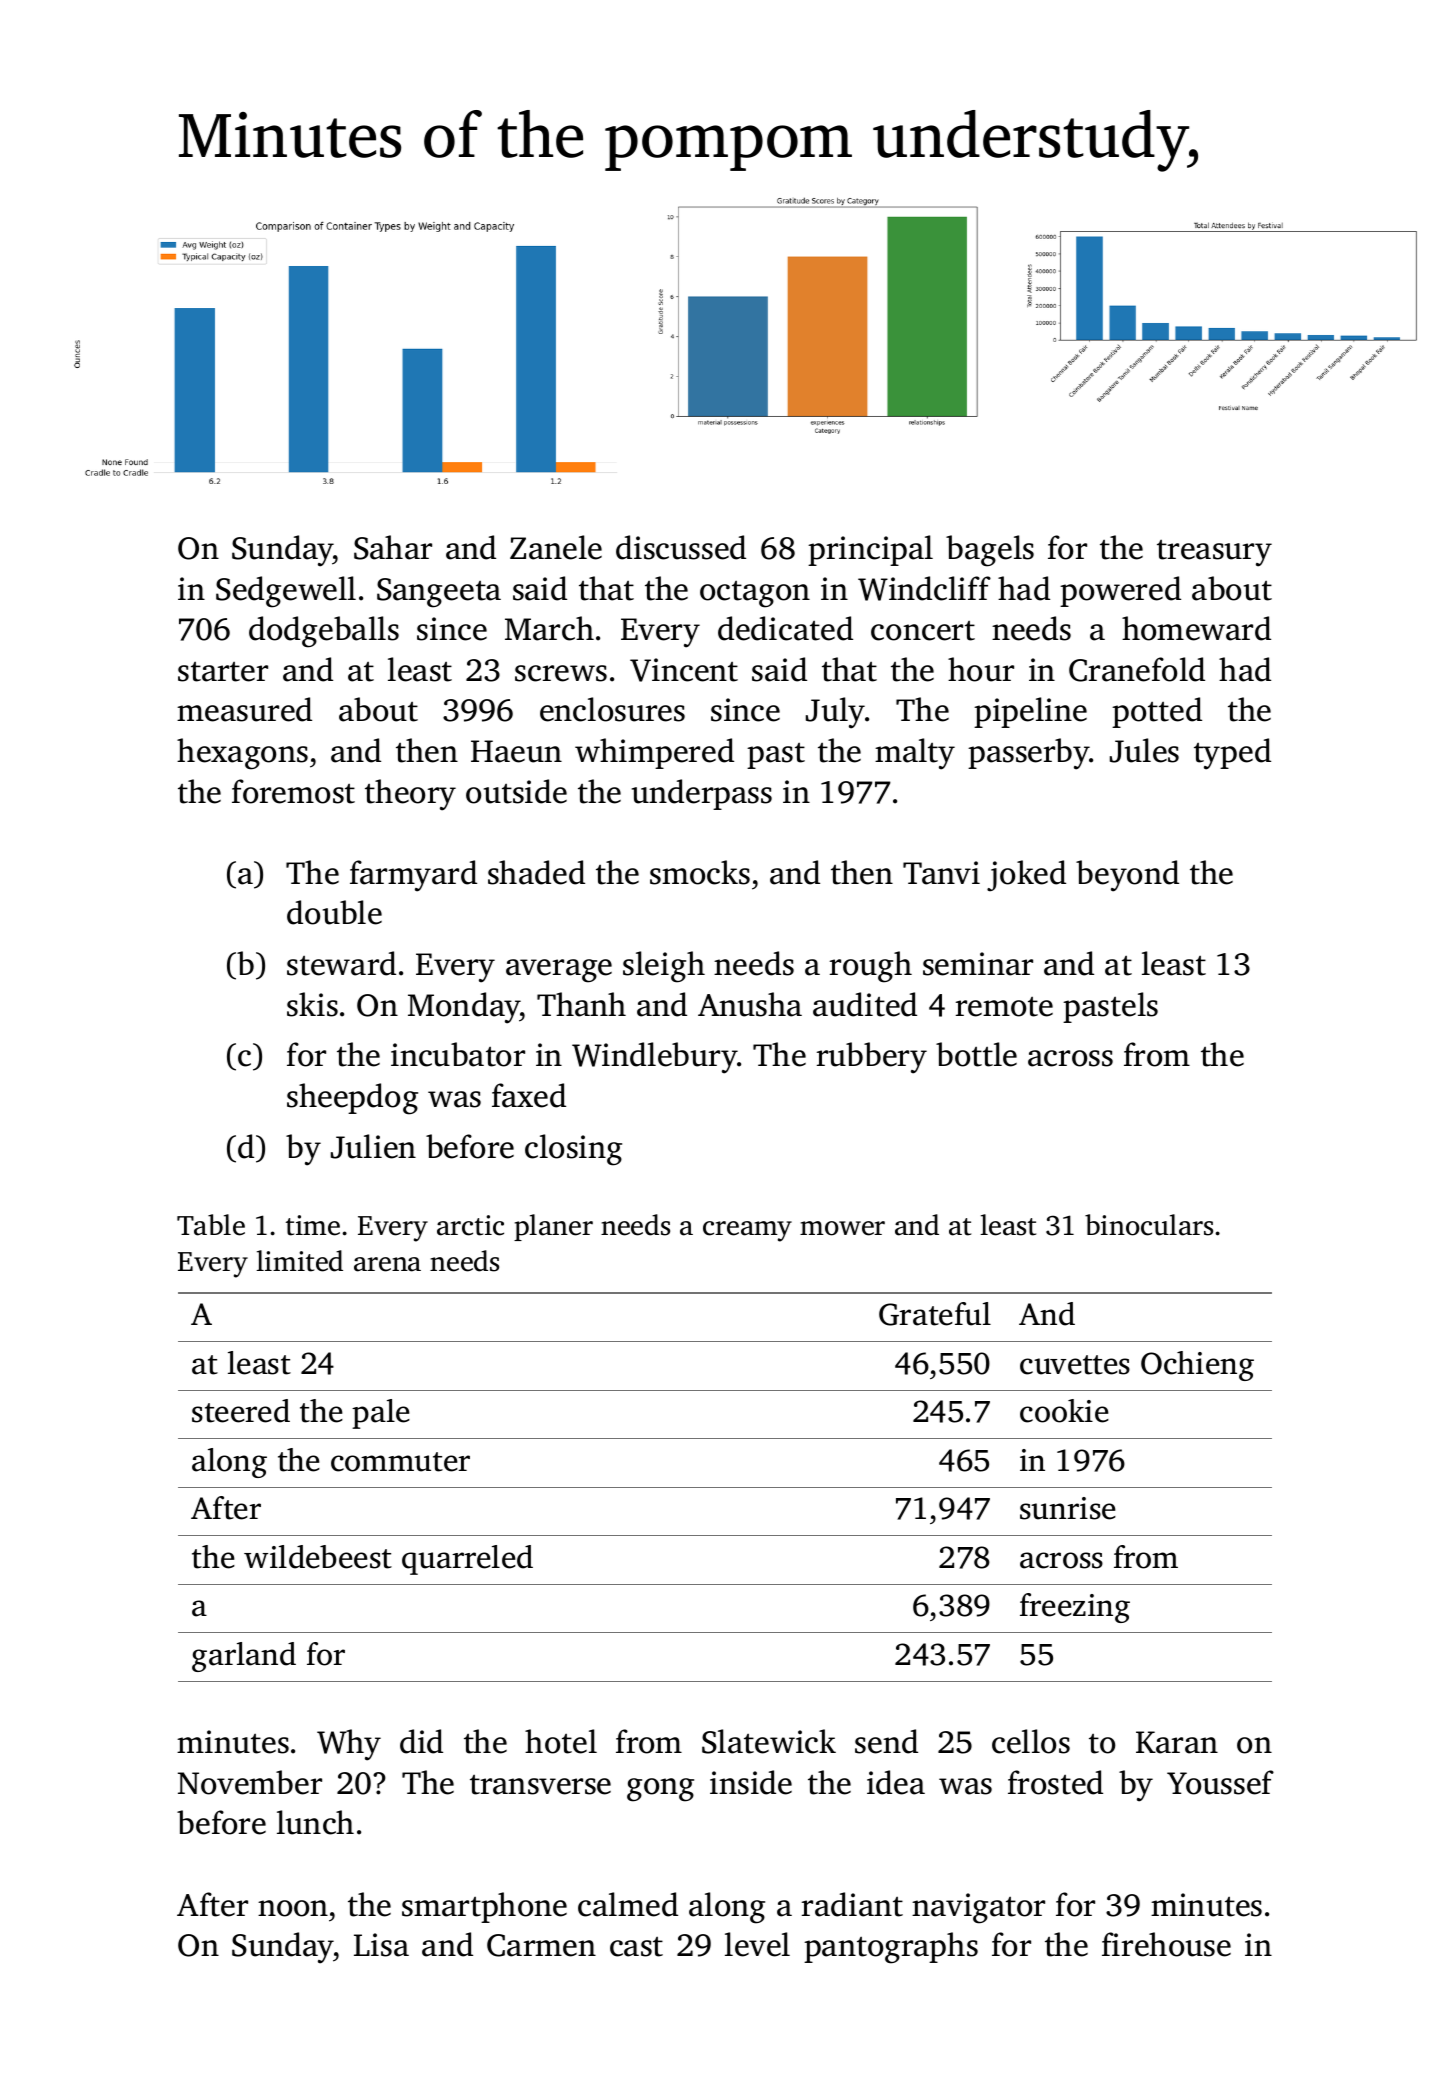 Image resolution: width=1450 pixels, height=2100 pixels. Describe the element at coordinates (244, 1657) in the screenshot. I see `garland` at that location.
